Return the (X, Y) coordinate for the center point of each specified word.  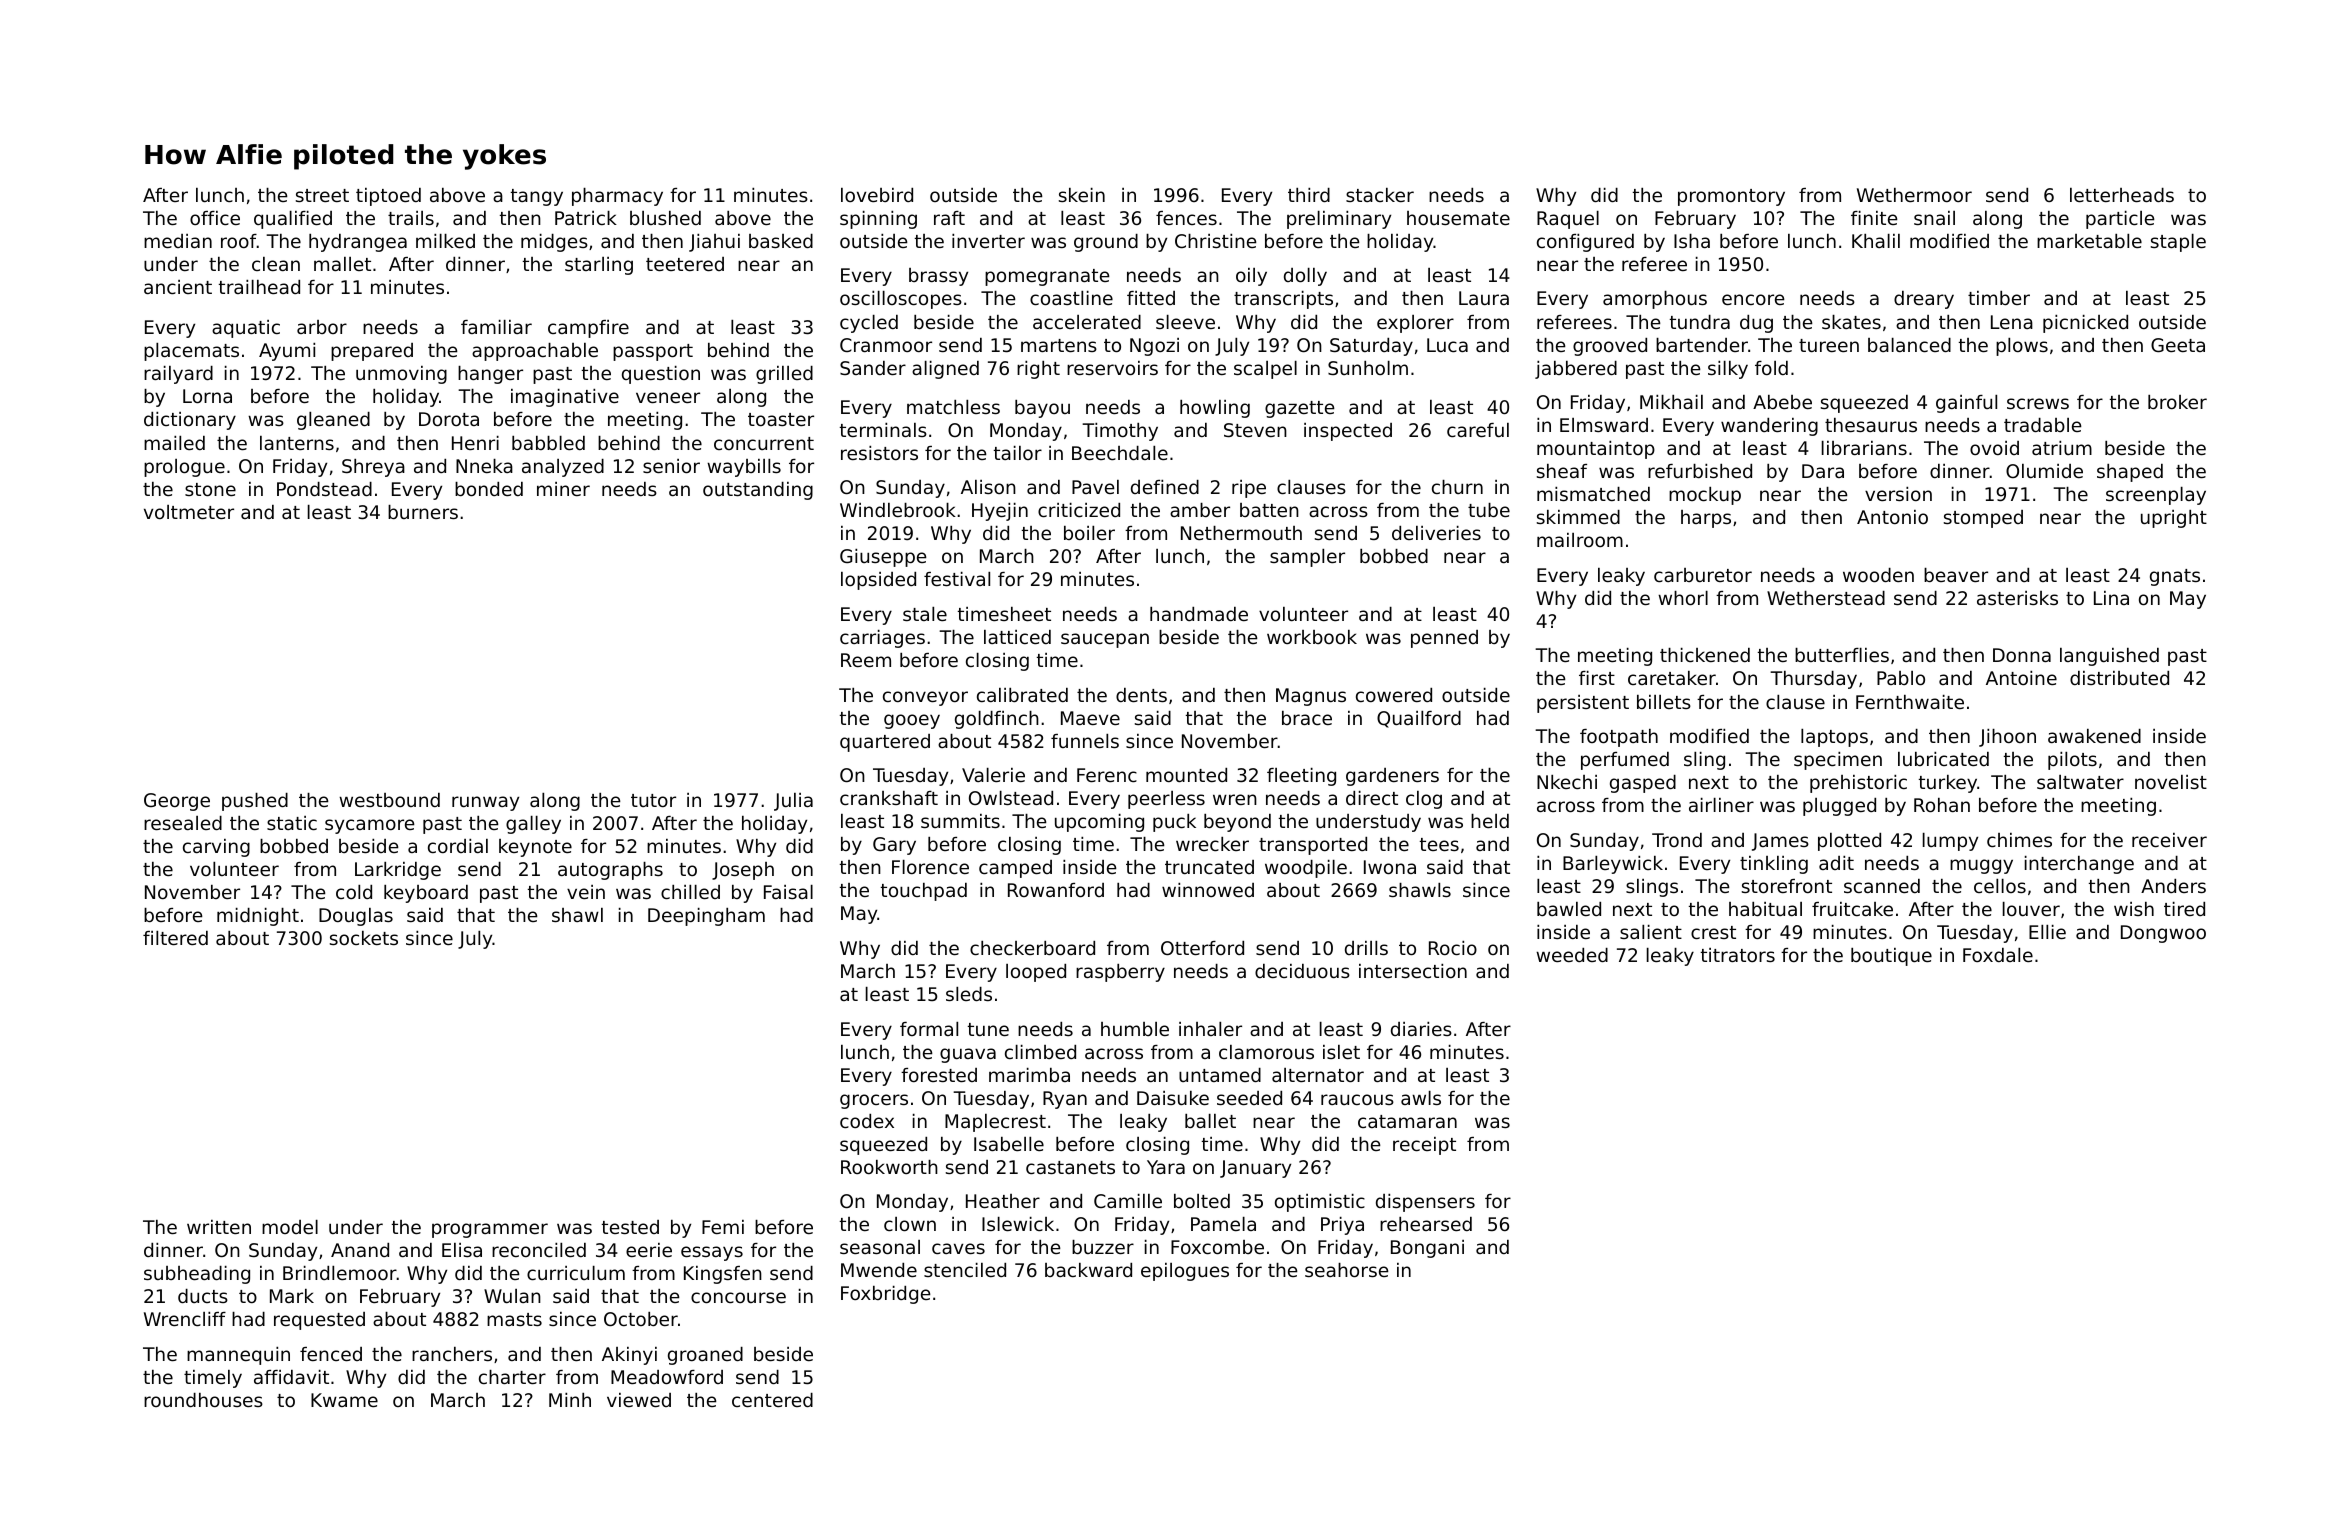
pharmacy (617, 197)
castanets (1070, 1167)
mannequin (238, 1356)
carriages (882, 639)
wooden (1878, 575)
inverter (988, 241)
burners (423, 512)
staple (2178, 243)
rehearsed (1426, 1224)
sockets (364, 938)
